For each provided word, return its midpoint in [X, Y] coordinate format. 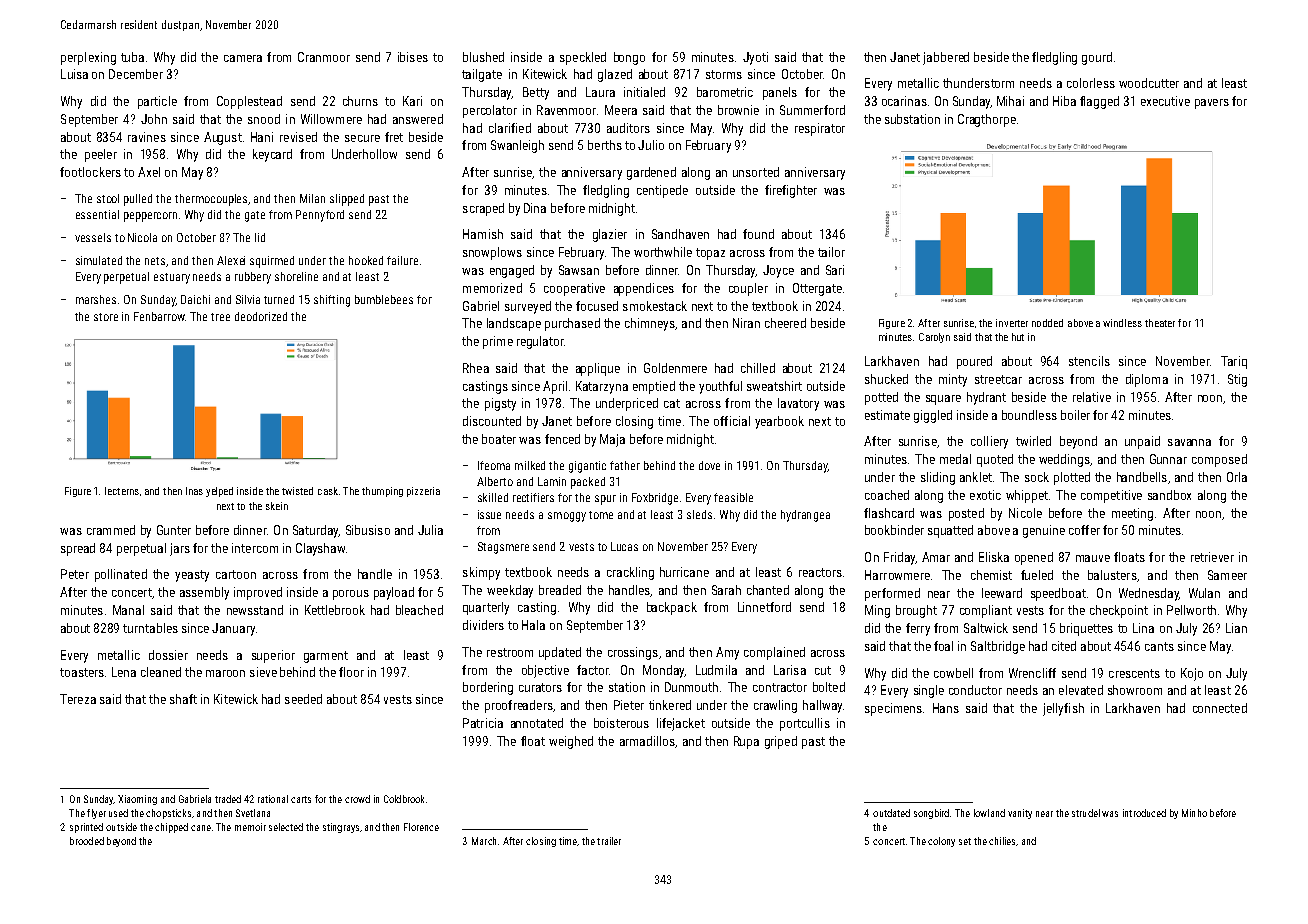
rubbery [253, 278]
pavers [1212, 104]
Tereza [78, 699]
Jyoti [755, 58]
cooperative [574, 289]
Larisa [790, 670]
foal [943, 646]
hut [1018, 337]
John [154, 119]
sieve [263, 672]
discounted [492, 421]
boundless [1029, 415]
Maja [612, 440]
